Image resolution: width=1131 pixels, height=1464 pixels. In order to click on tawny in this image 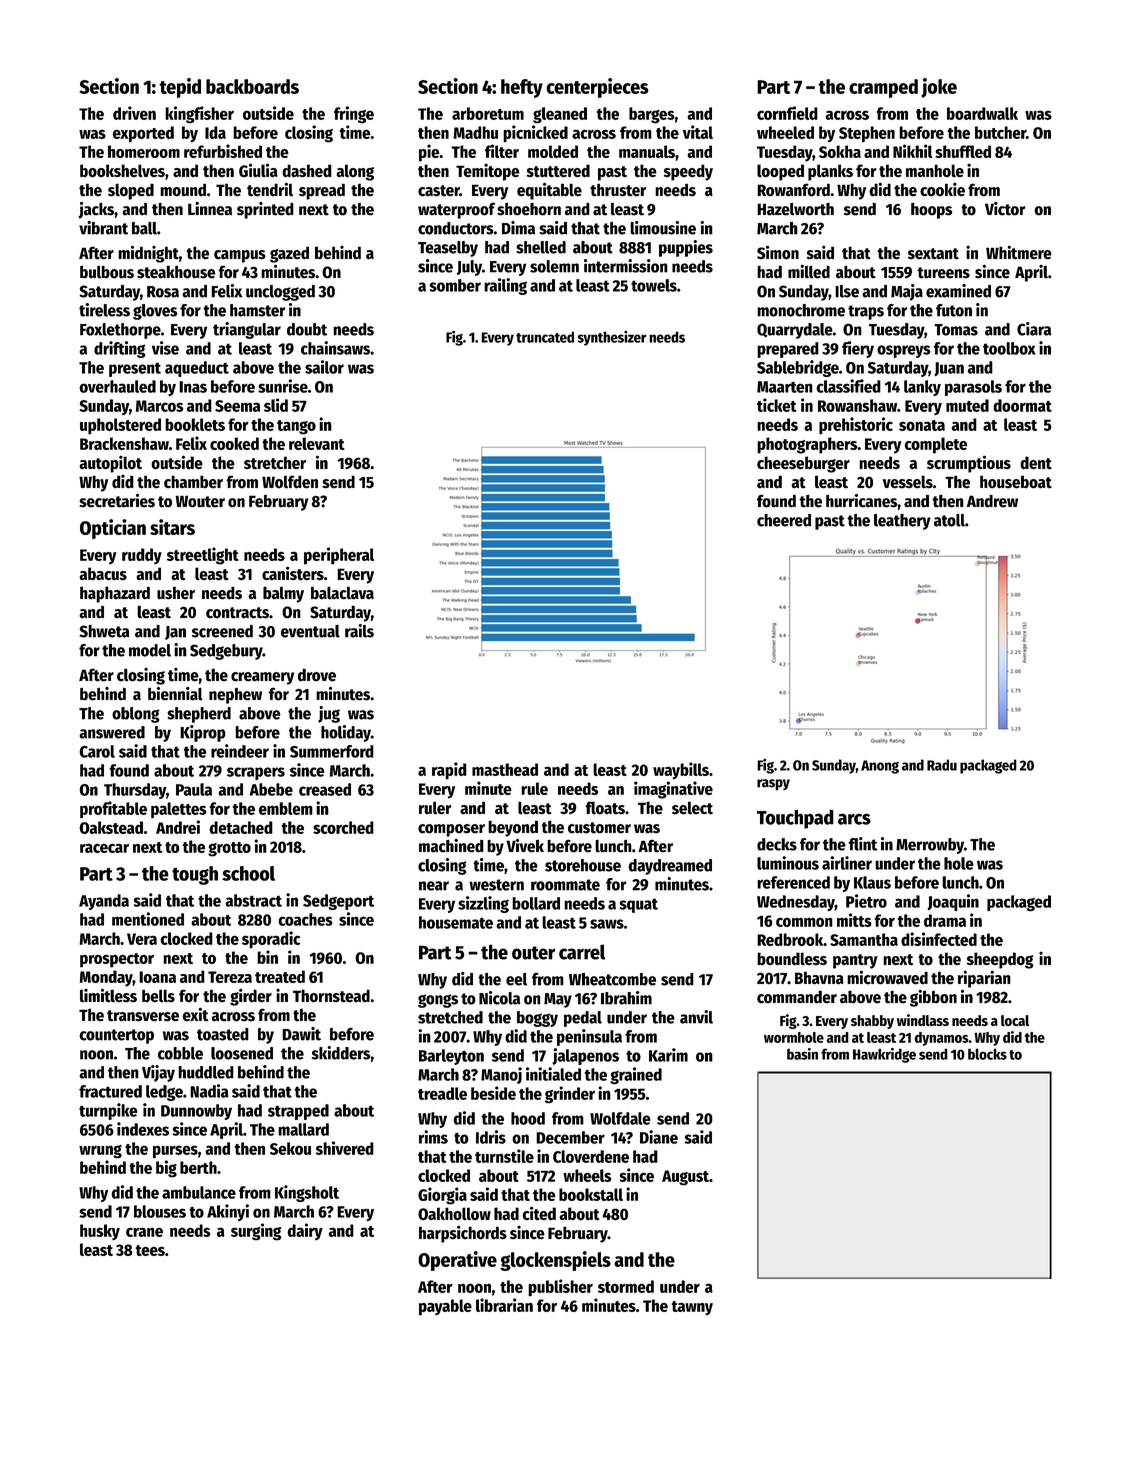, I will do `click(692, 1308)`.
